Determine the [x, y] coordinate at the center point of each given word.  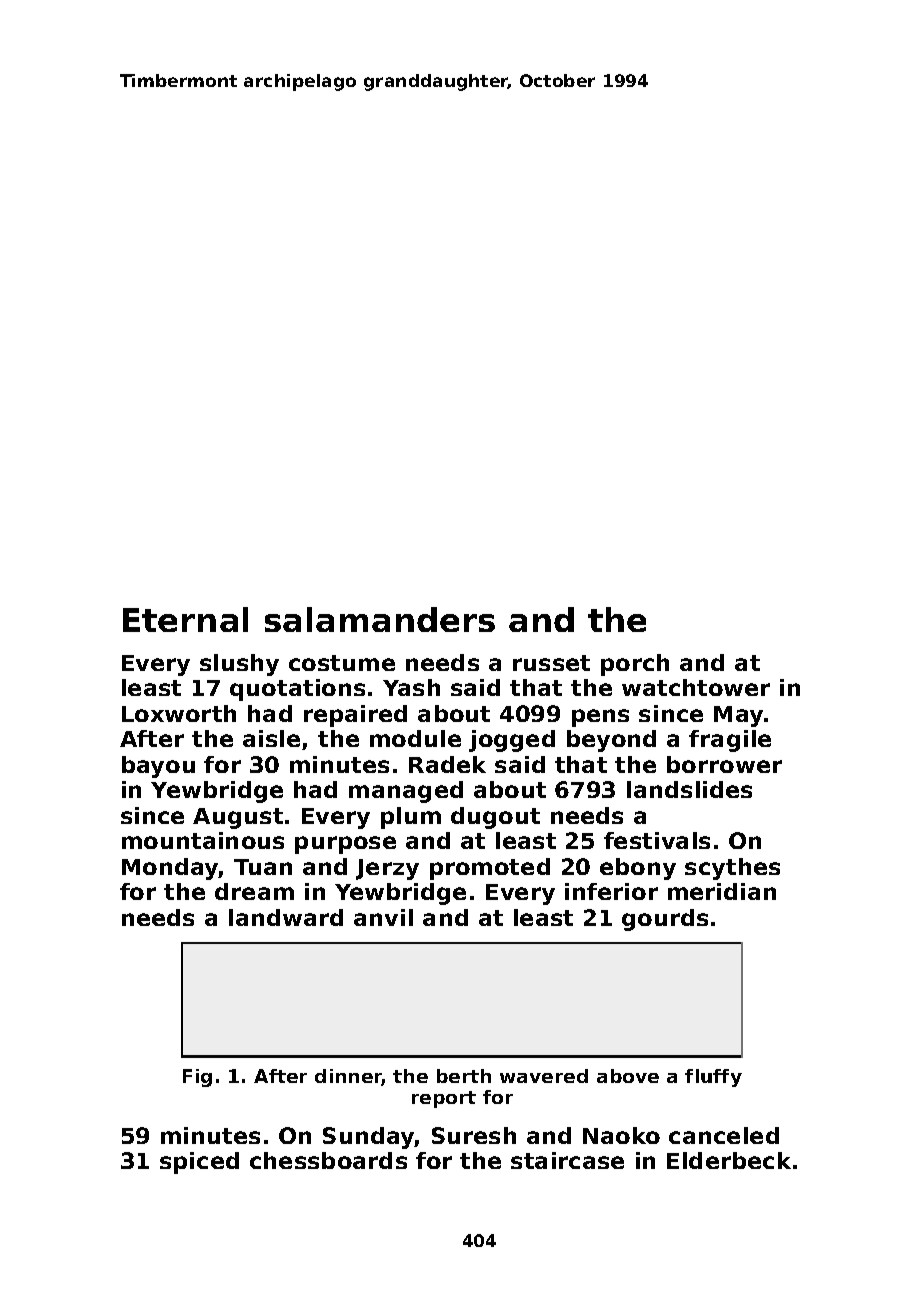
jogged [512, 741]
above [628, 1076]
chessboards [328, 1160]
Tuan [263, 867]
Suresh [474, 1135]
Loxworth [179, 713]
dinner [348, 1077]
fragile [730, 741]
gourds [665, 920]
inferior [611, 891]
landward [286, 917]
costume [342, 663]
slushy [239, 665]
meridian [722, 891]
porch [635, 665]
